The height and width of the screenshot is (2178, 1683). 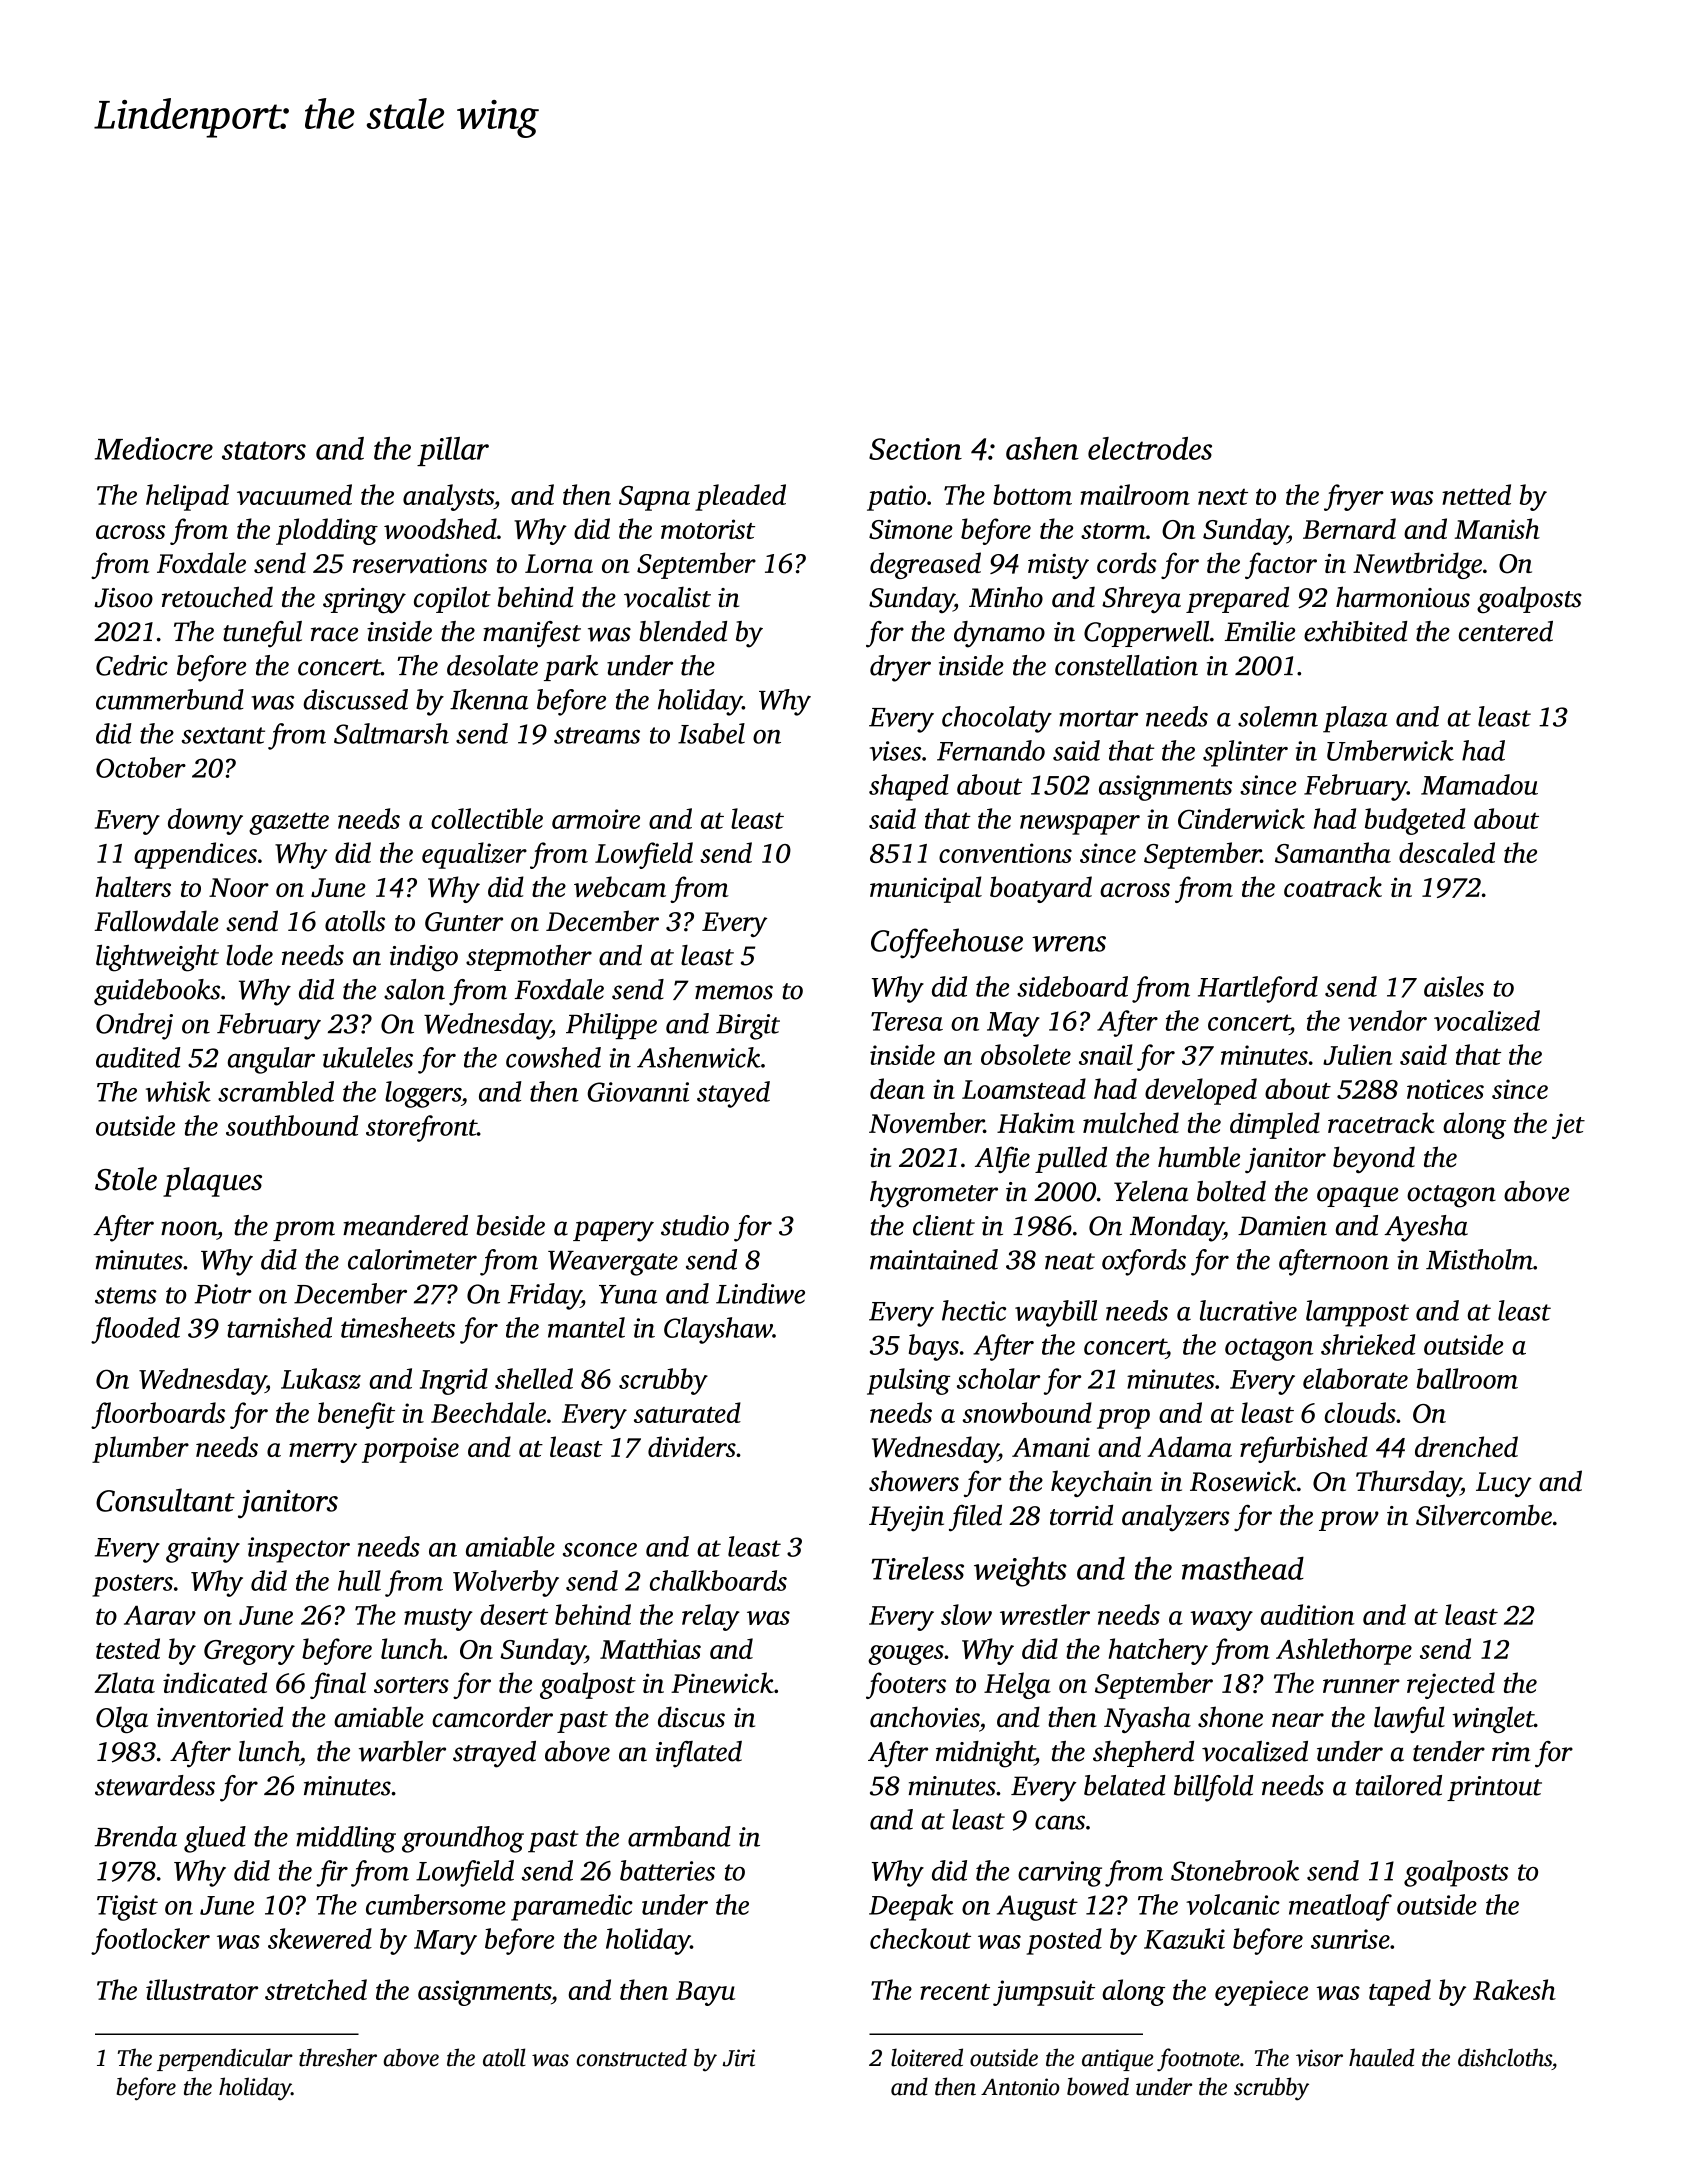 What do you see at coordinates (1449, 1751) in the screenshot?
I see `tender` at bounding box center [1449, 1751].
